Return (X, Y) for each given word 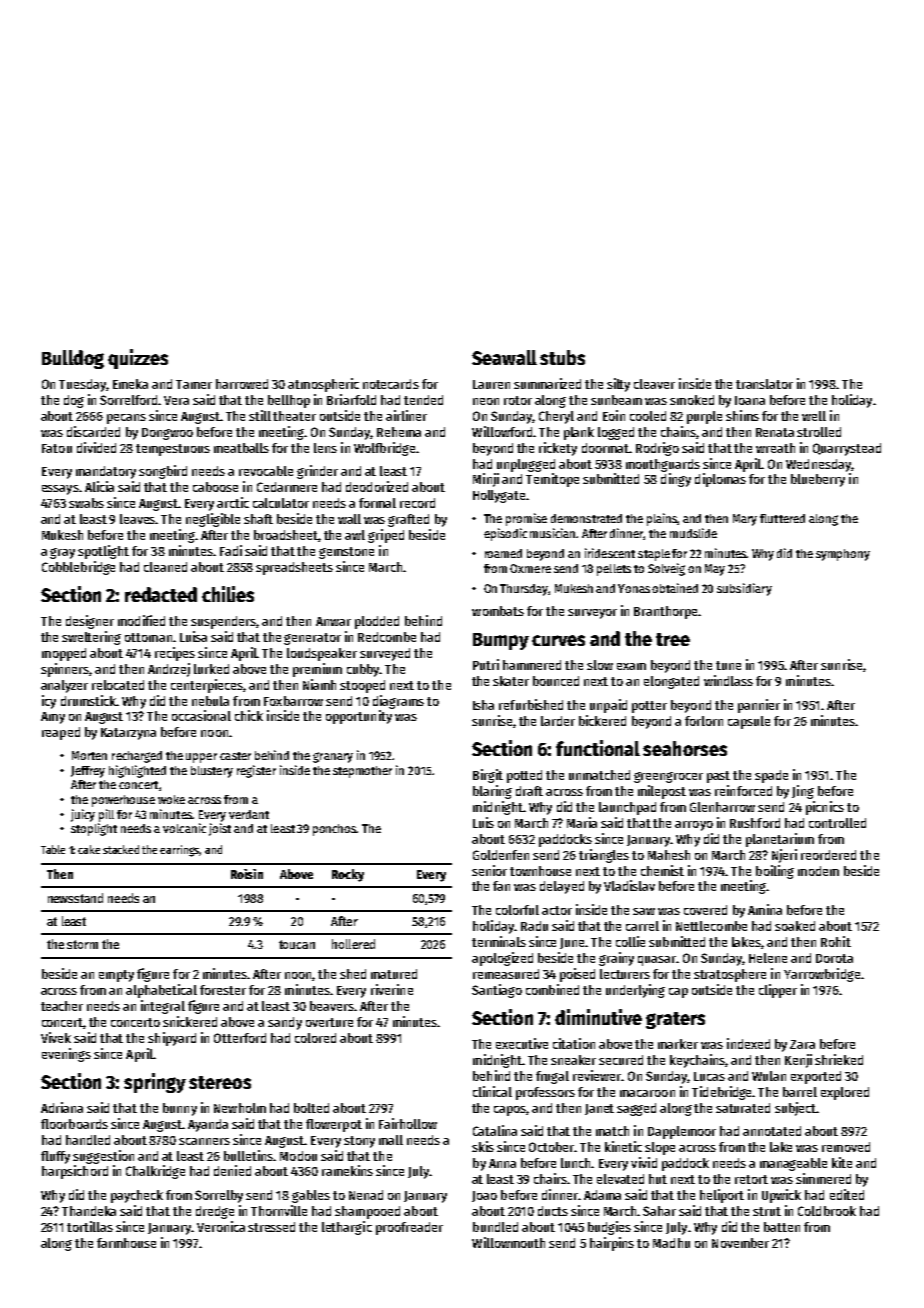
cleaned (165, 567)
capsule (749, 722)
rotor (518, 400)
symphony (843, 555)
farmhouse (126, 1243)
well (814, 416)
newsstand (75, 898)
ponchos (335, 830)
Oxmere (530, 568)
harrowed (242, 384)
